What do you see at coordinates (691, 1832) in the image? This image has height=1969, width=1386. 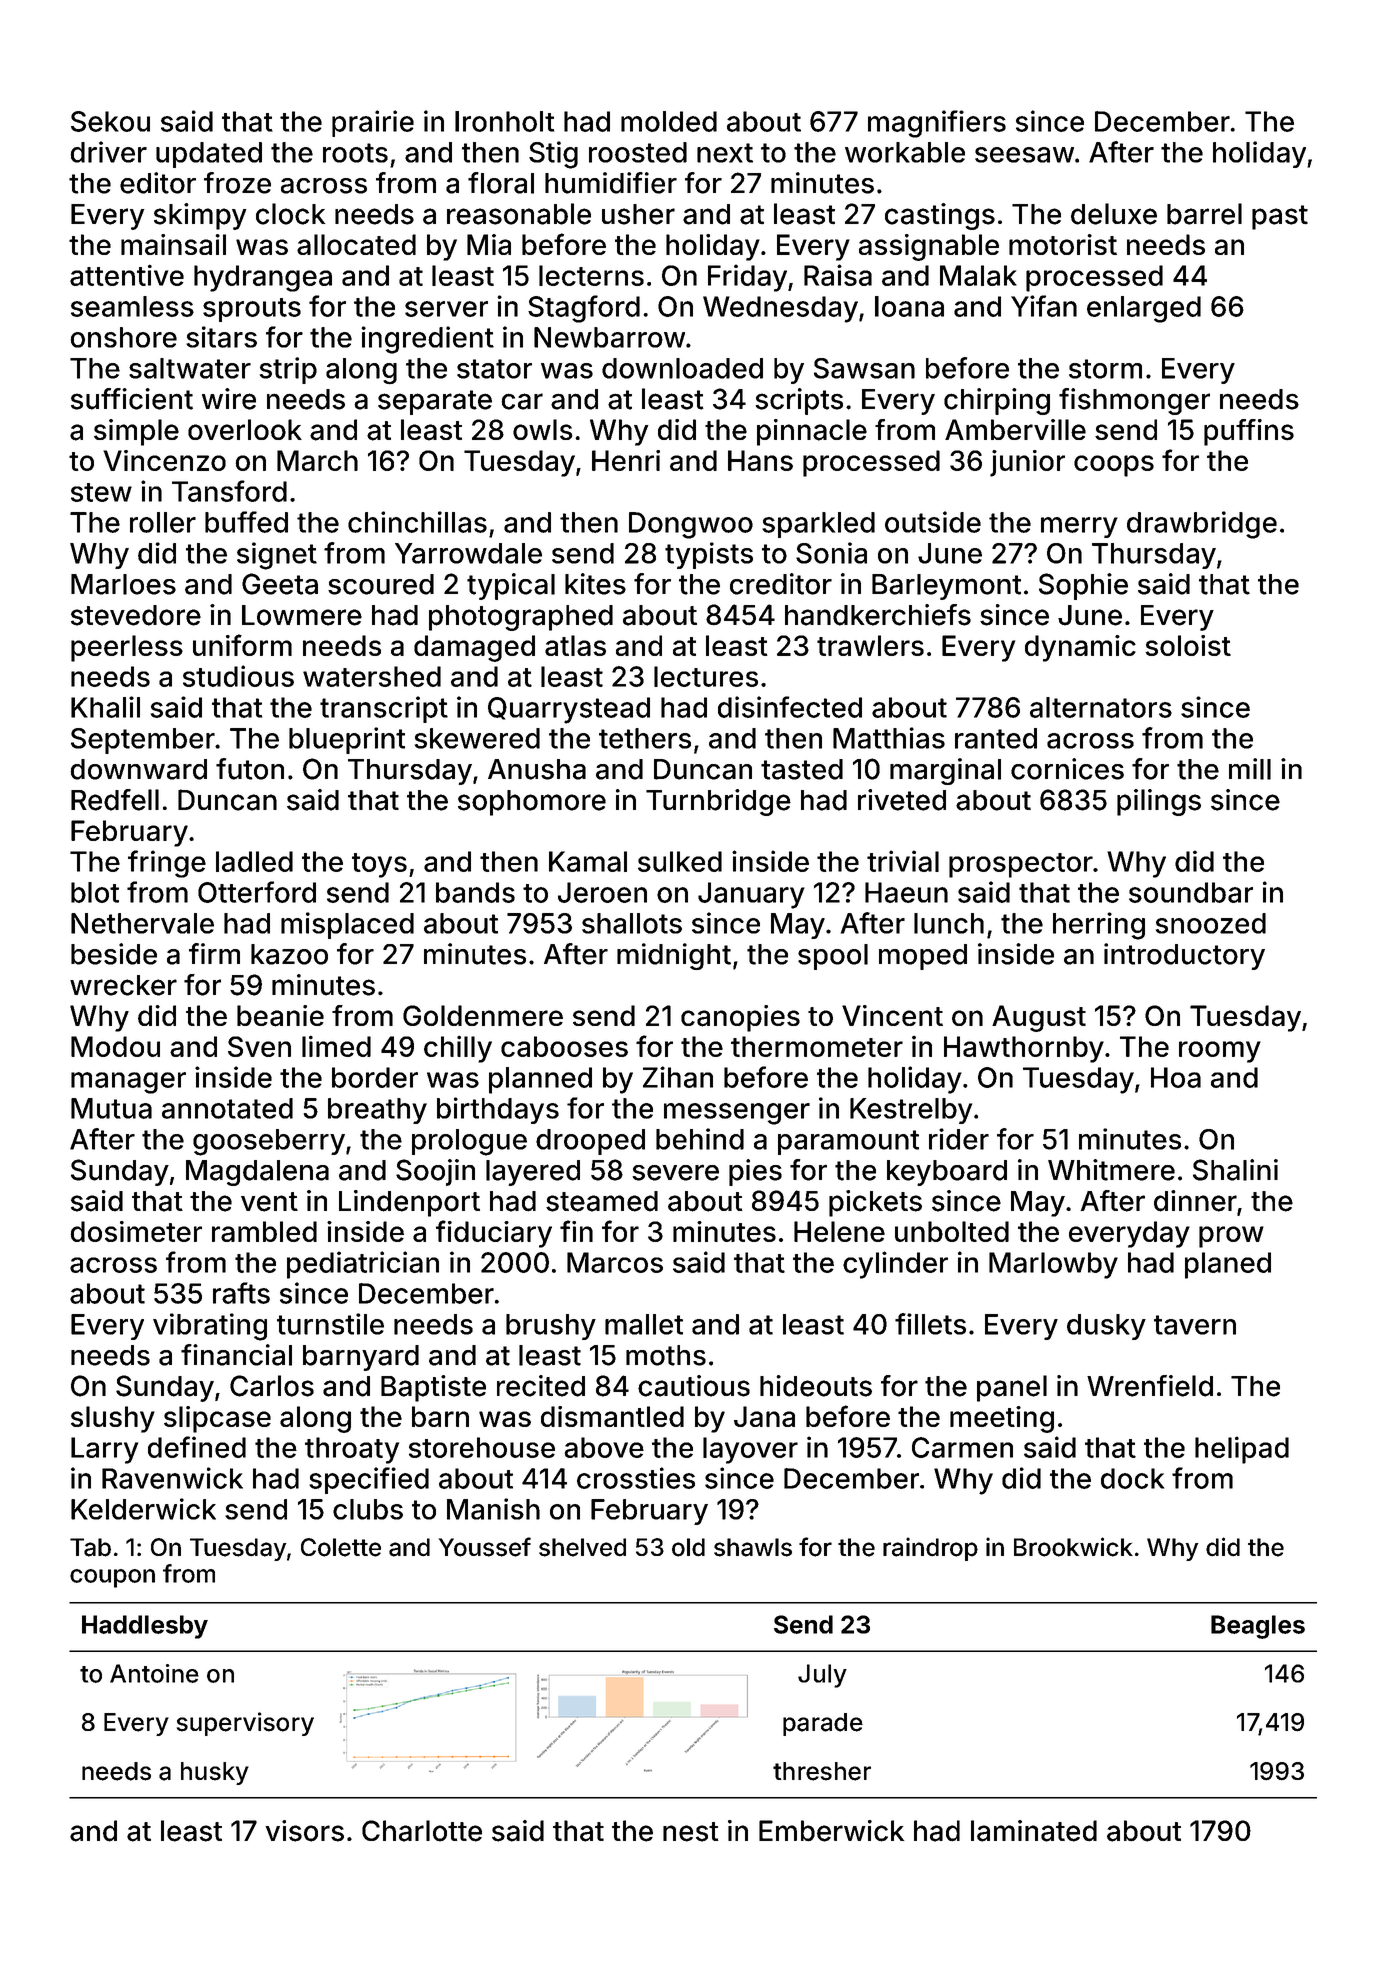 I see `nest` at bounding box center [691, 1832].
